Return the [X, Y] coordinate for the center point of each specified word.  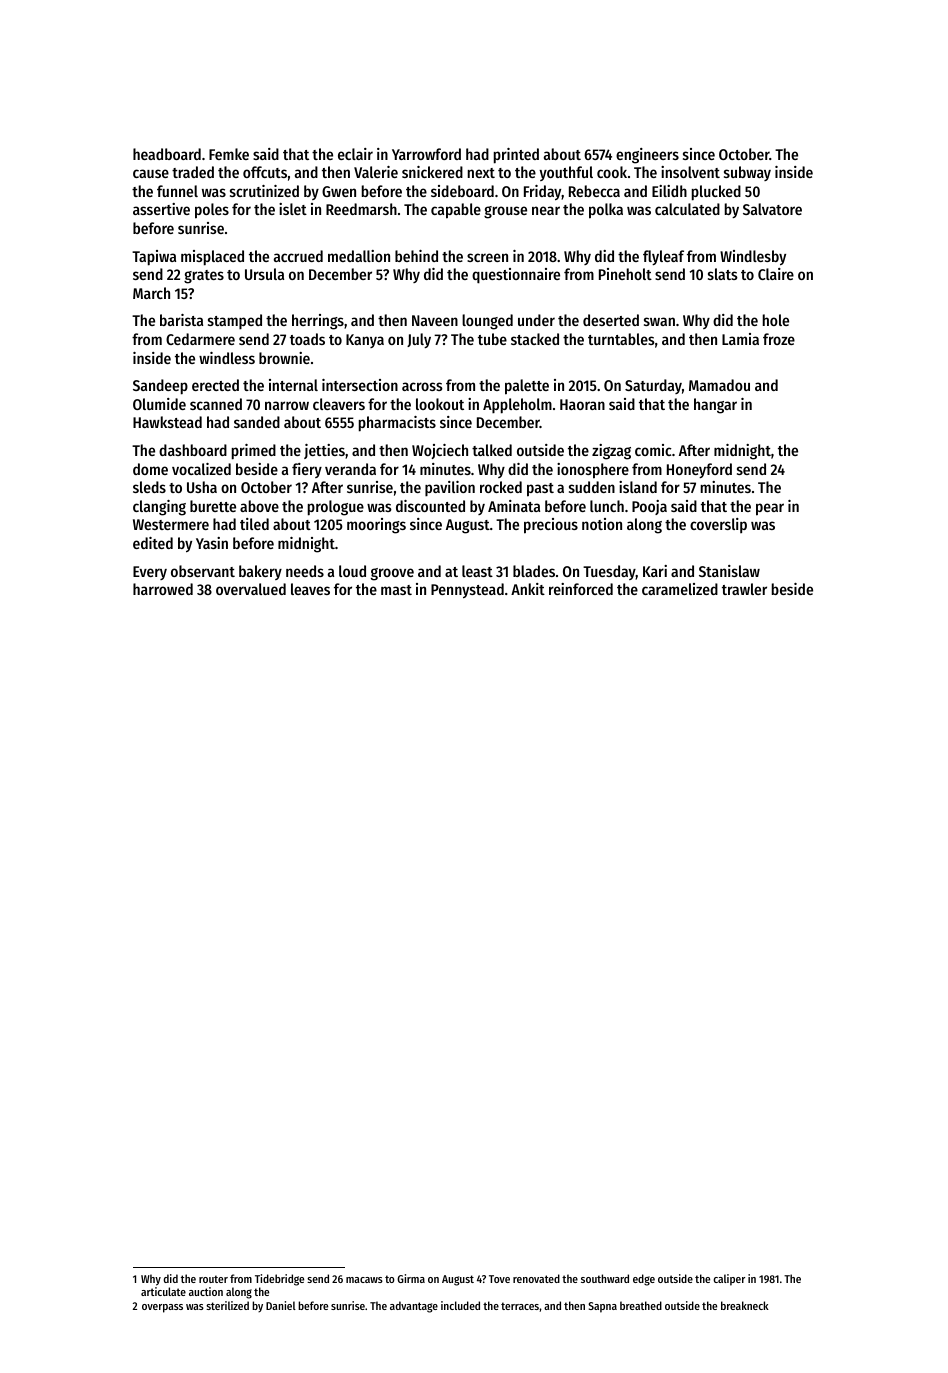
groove [392, 574]
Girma [411, 1278]
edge [644, 1280]
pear [770, 509]
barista [181, 320]
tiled [254, 524]
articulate [163, 1291]
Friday [543, 192]
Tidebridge [279, 1280]
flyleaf [663, 257]
